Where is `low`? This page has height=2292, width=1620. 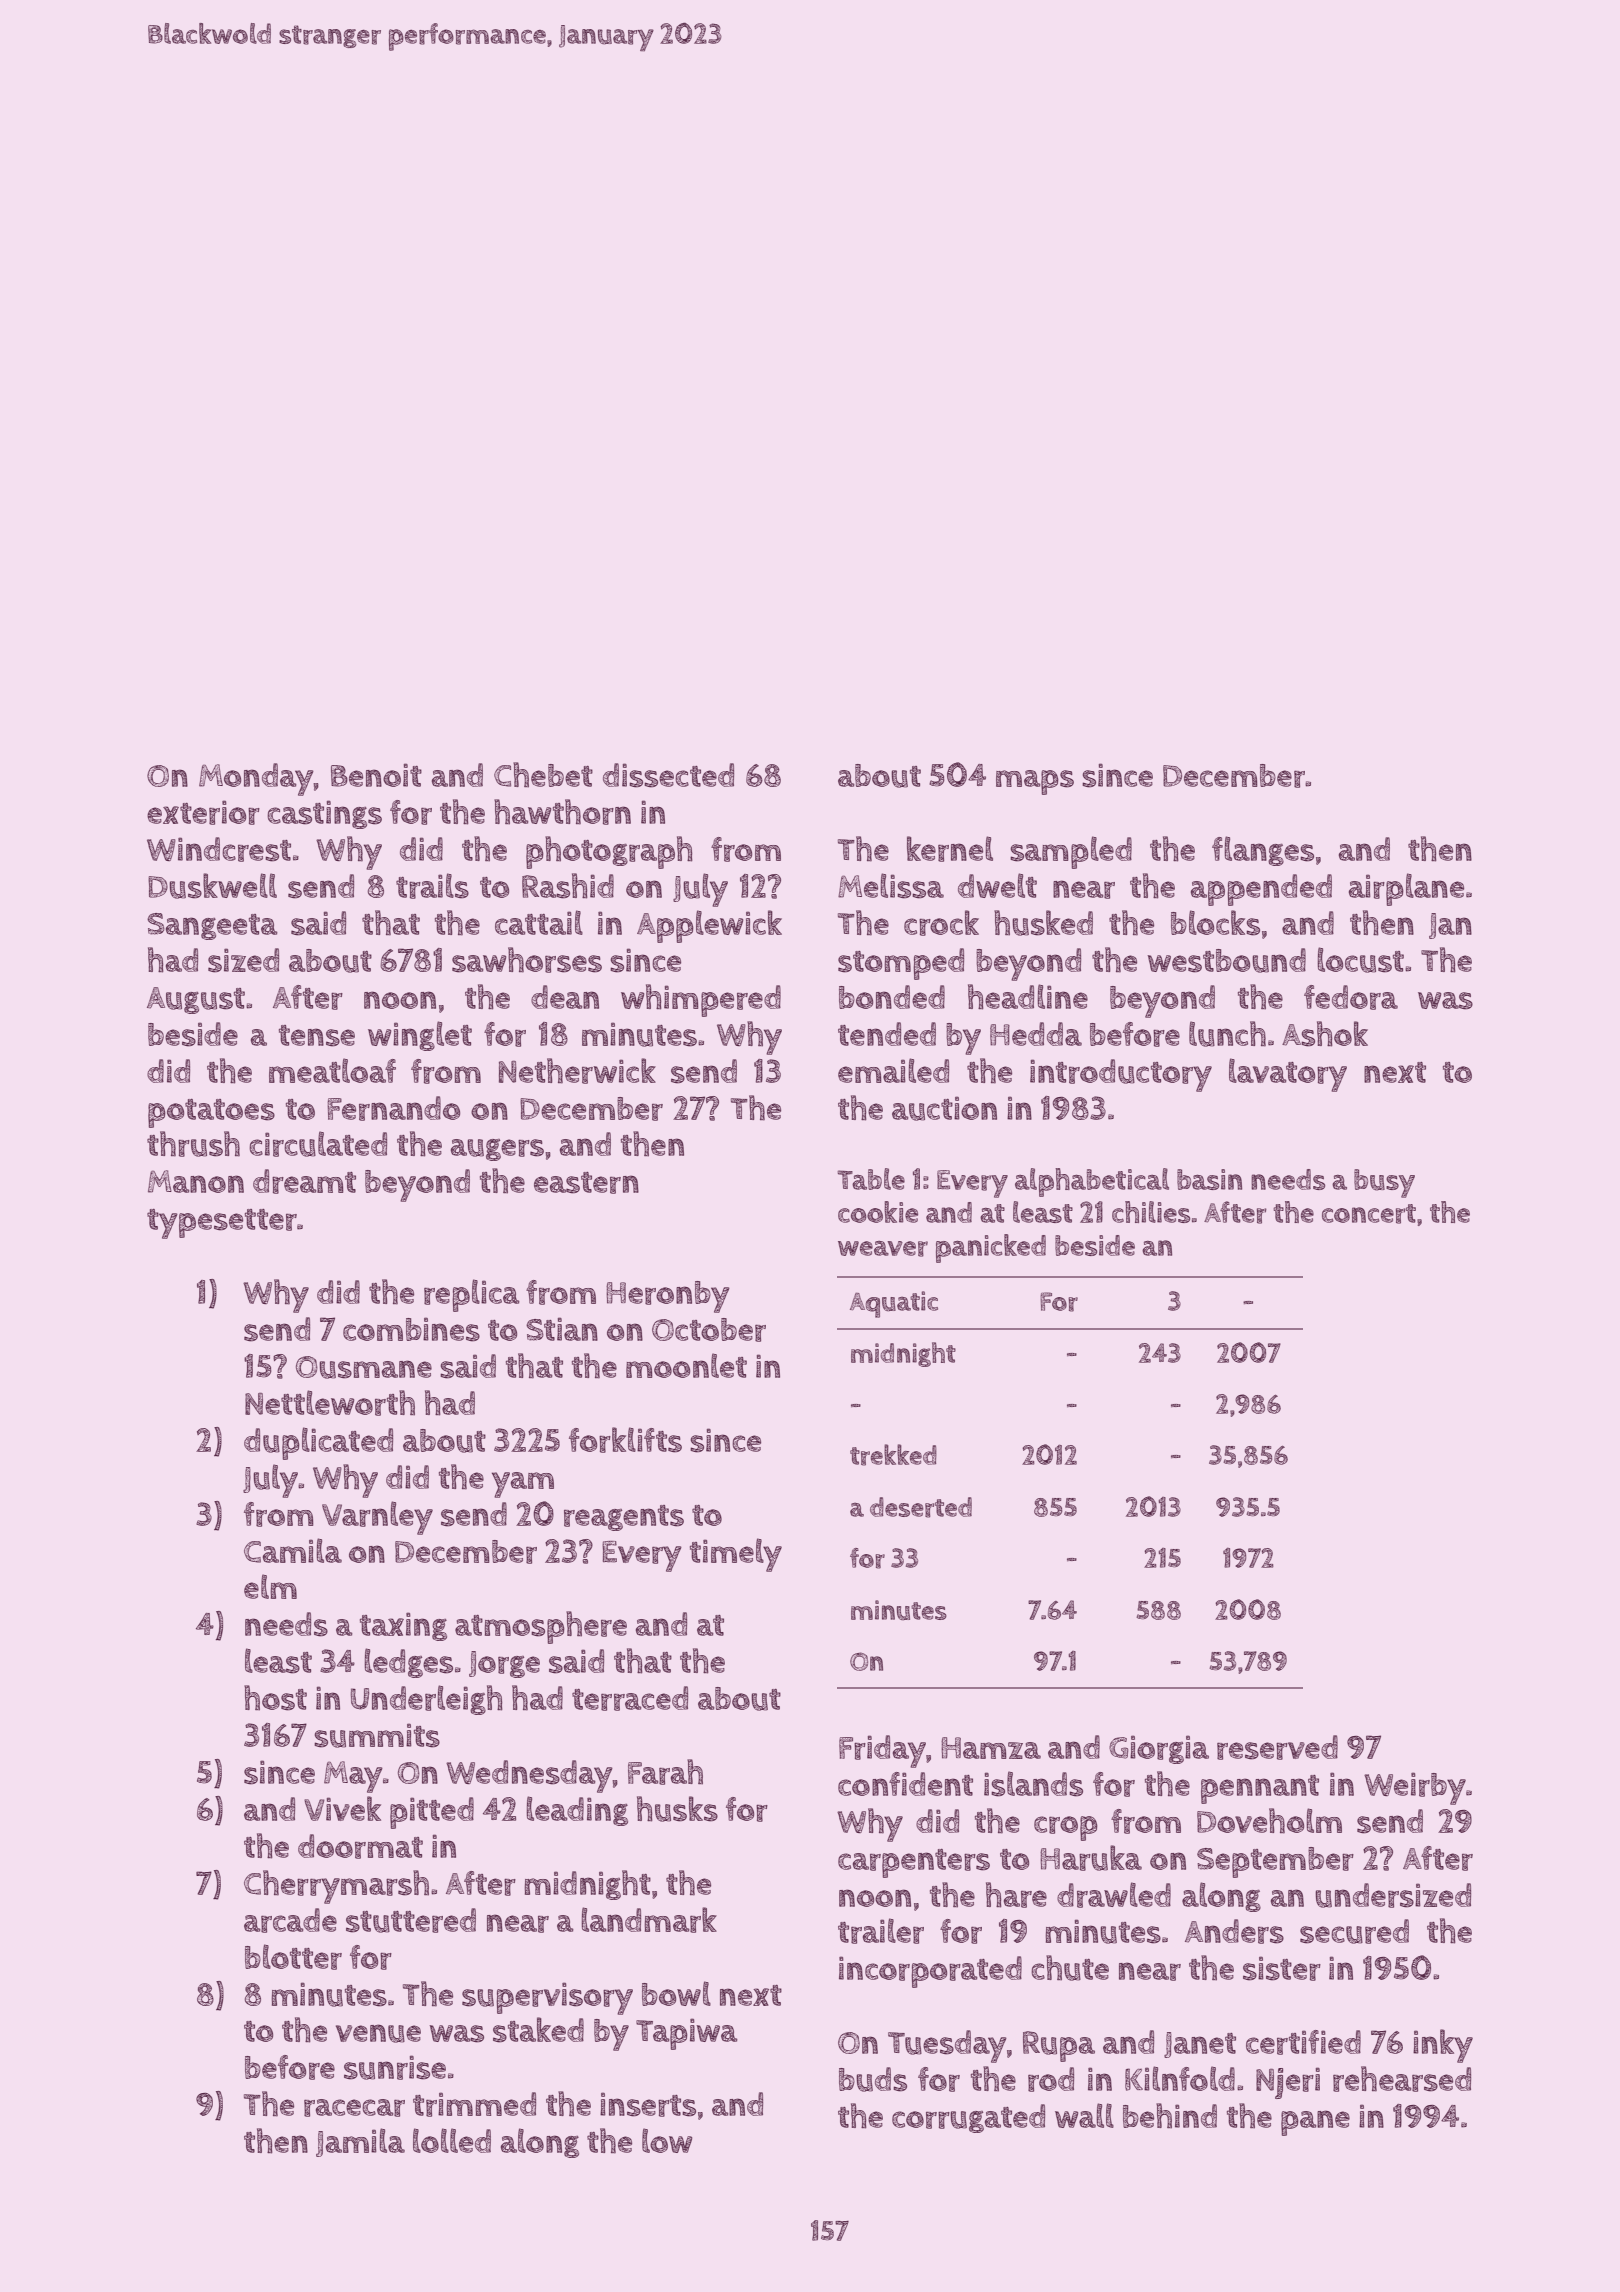
low is located at coordinates (667, 2140).
